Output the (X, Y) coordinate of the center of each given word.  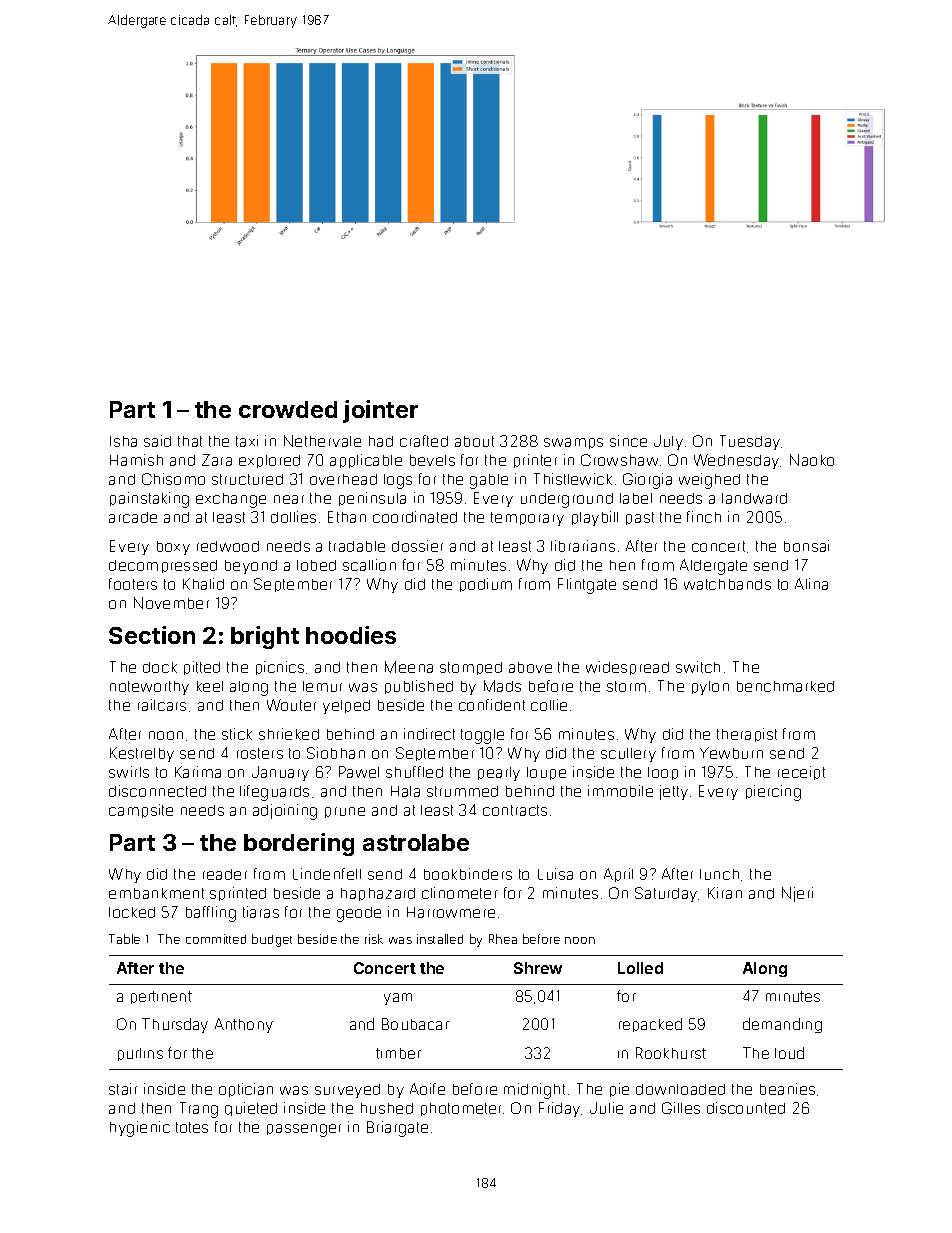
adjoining (285, 812)
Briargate (397, 1129)
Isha (123, 441)
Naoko (812, 460)
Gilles (681, 1108)
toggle (482, 736)
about (474, 441)
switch (698, 667)
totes (192, 1127)
